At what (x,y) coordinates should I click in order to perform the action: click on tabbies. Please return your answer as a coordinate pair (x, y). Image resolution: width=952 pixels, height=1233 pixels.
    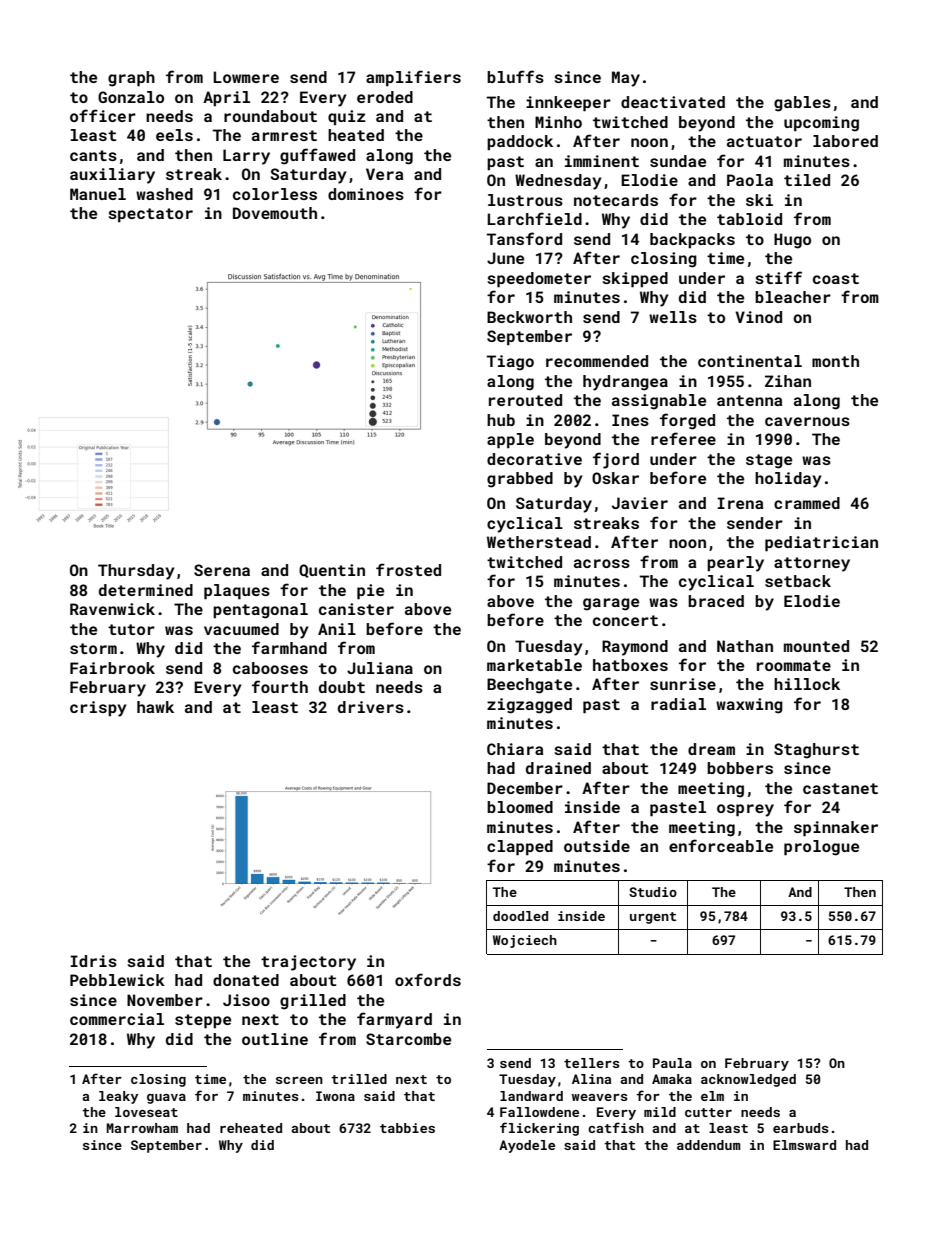
    Looking at the image, I should click on (407, 1128).
